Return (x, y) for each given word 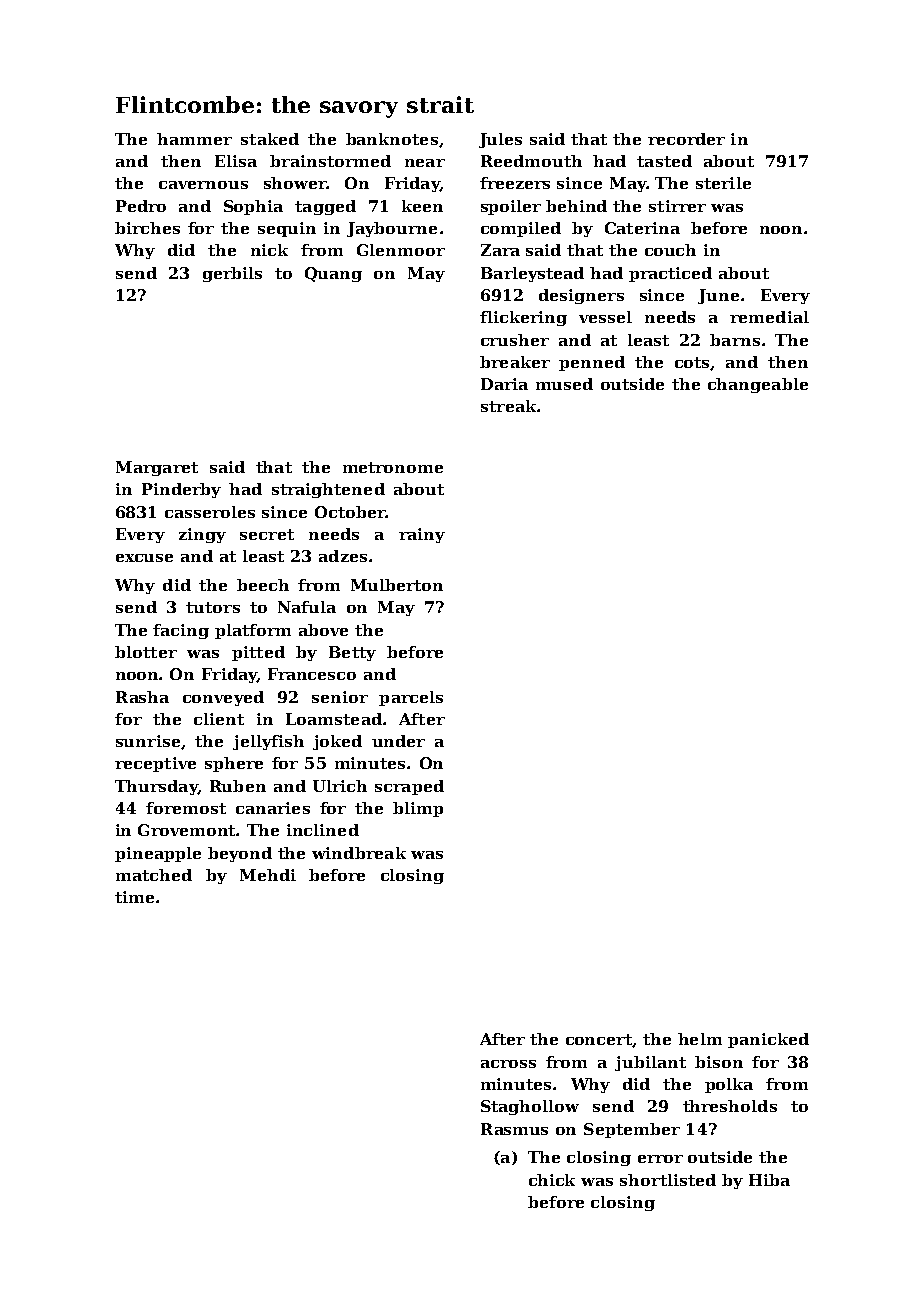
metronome (393, 467)
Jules (500, 140)
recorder (686, 139)
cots (692, 362)
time (134, 897)
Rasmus (514, 1129)
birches (147, 228)
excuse (144, 558)
